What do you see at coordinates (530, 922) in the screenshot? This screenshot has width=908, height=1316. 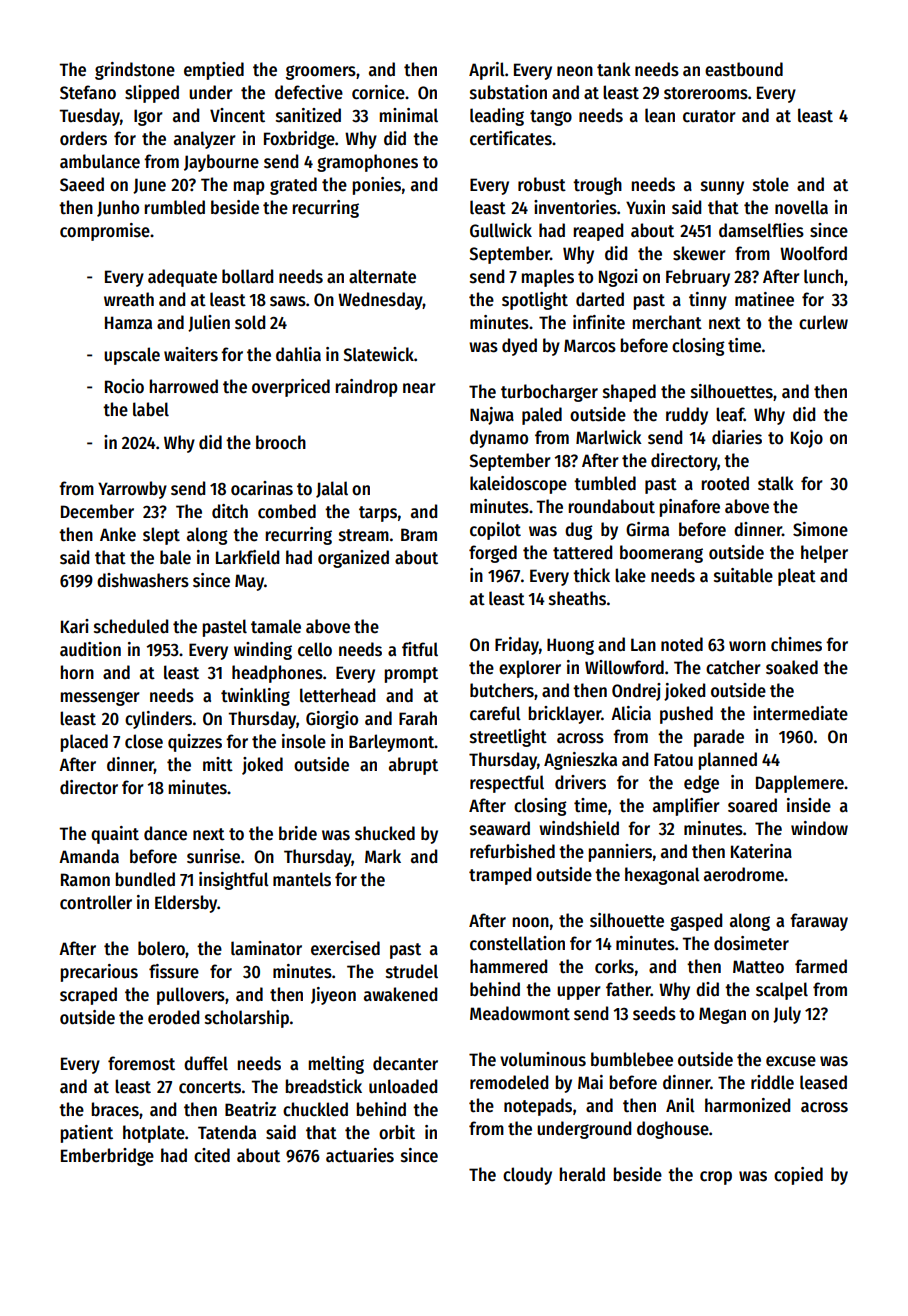 I see `noon` at bounding box center [530, 922].
